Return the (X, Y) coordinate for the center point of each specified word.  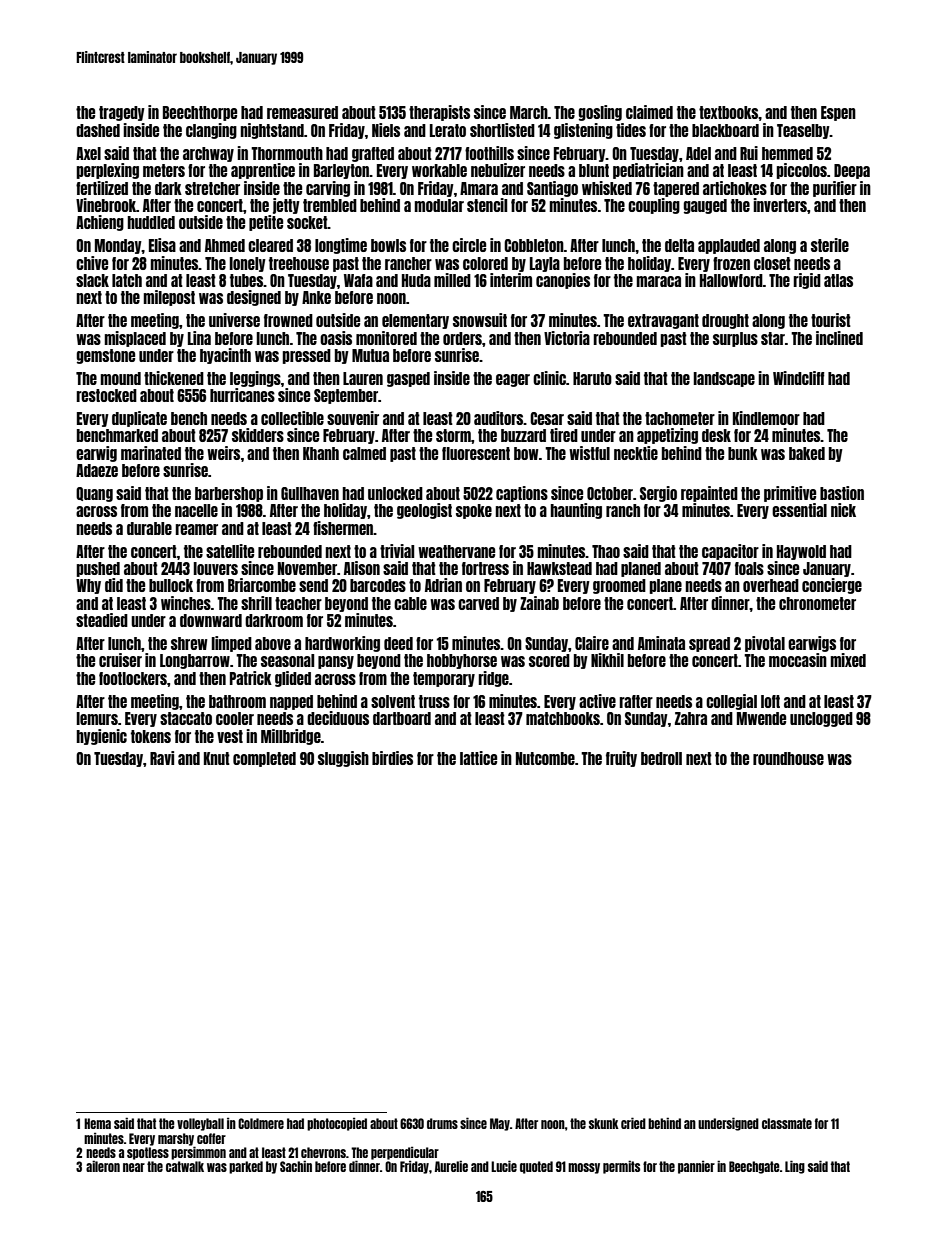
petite (266, 223)
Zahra (691, 718)
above (273, 643)
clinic (549, 378)
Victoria (567, 338)
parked (246, 1167)
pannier (696, 1167)
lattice (478, 758)
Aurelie (451, 1166)
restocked (106, 395)
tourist (831, 320)
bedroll (661, 758)
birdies (392, 758)
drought (725, 321)
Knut (217, 758)
